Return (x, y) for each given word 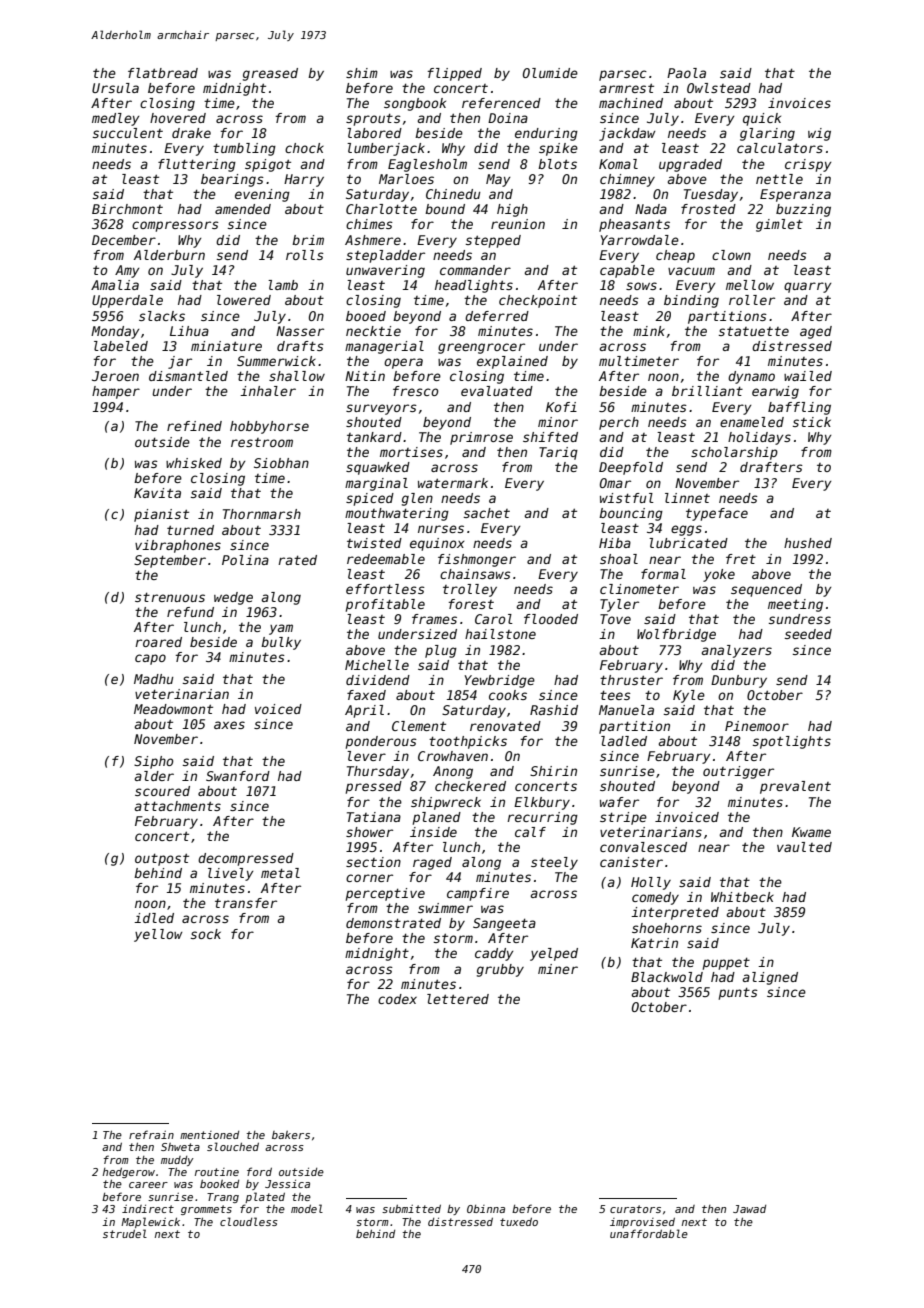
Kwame (811, 832)
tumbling (244, 149)
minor (558, 422)
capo (150, 659)
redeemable (386, 559)
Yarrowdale (640, 240)
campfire (478, 894)
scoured (162, 791)
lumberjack (386, 149)
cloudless (249, 1221)
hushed (808, 543)
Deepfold (631, 468)
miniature (226, 346)
